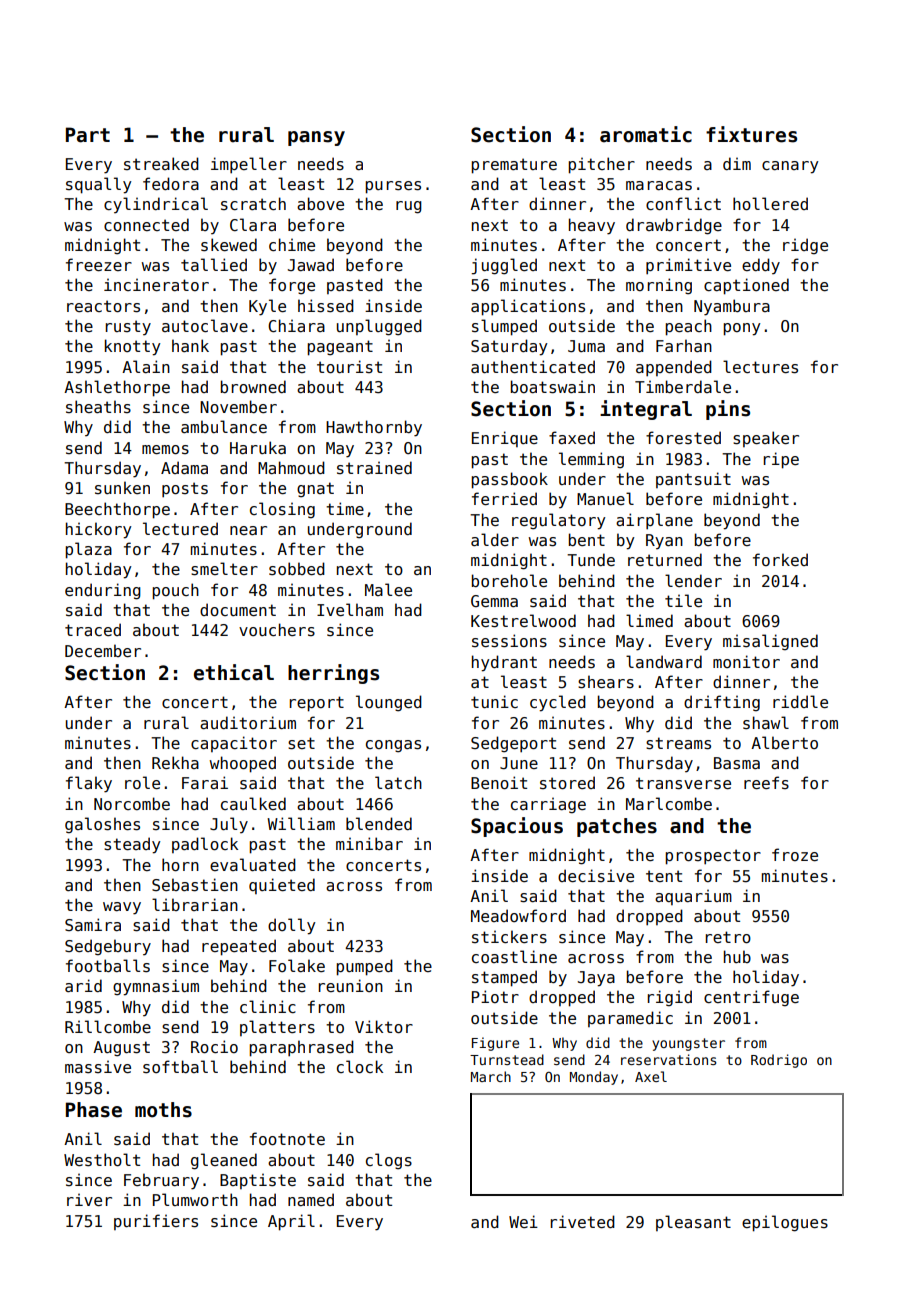 This screenshot has height=1316, width=908. Describe the element at coordinates (548, 805) in the screenshot. I see `carriage` at that location.
